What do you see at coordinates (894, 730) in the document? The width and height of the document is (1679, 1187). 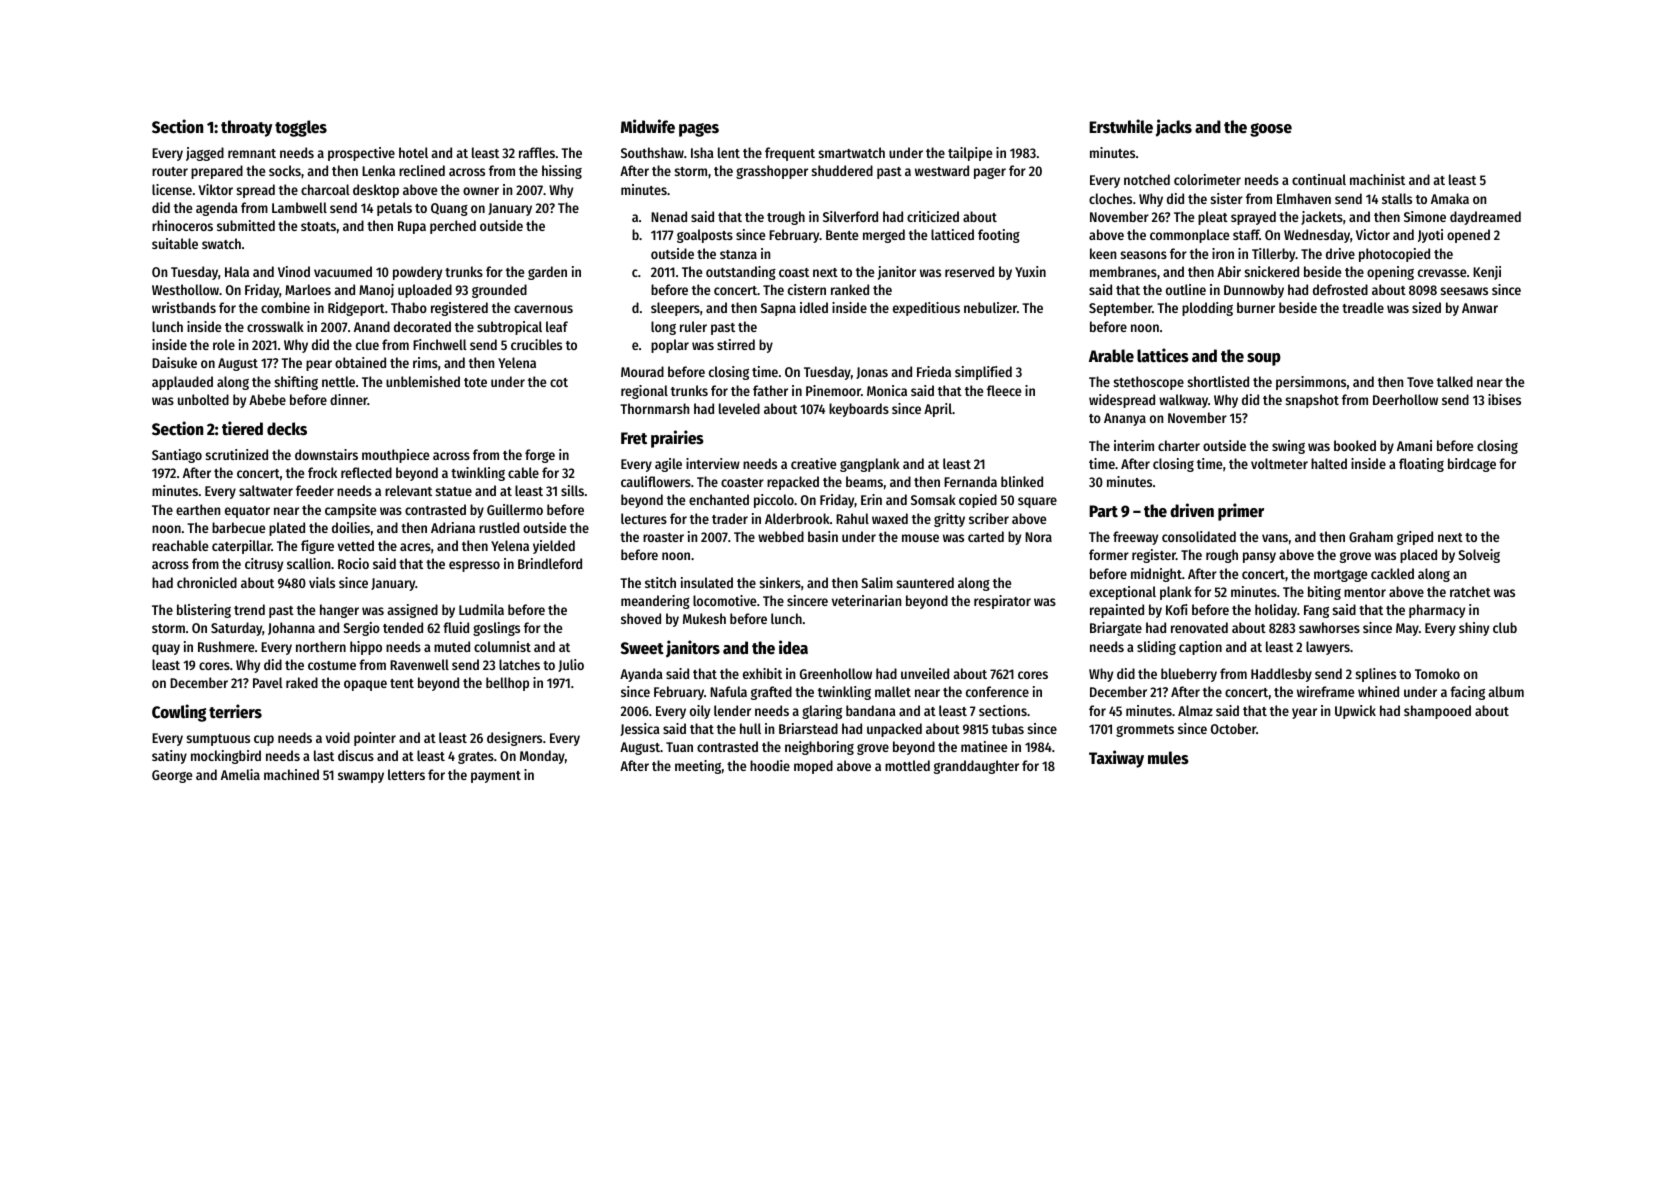 I see `unpacked` at bounding box center [894, 730].
